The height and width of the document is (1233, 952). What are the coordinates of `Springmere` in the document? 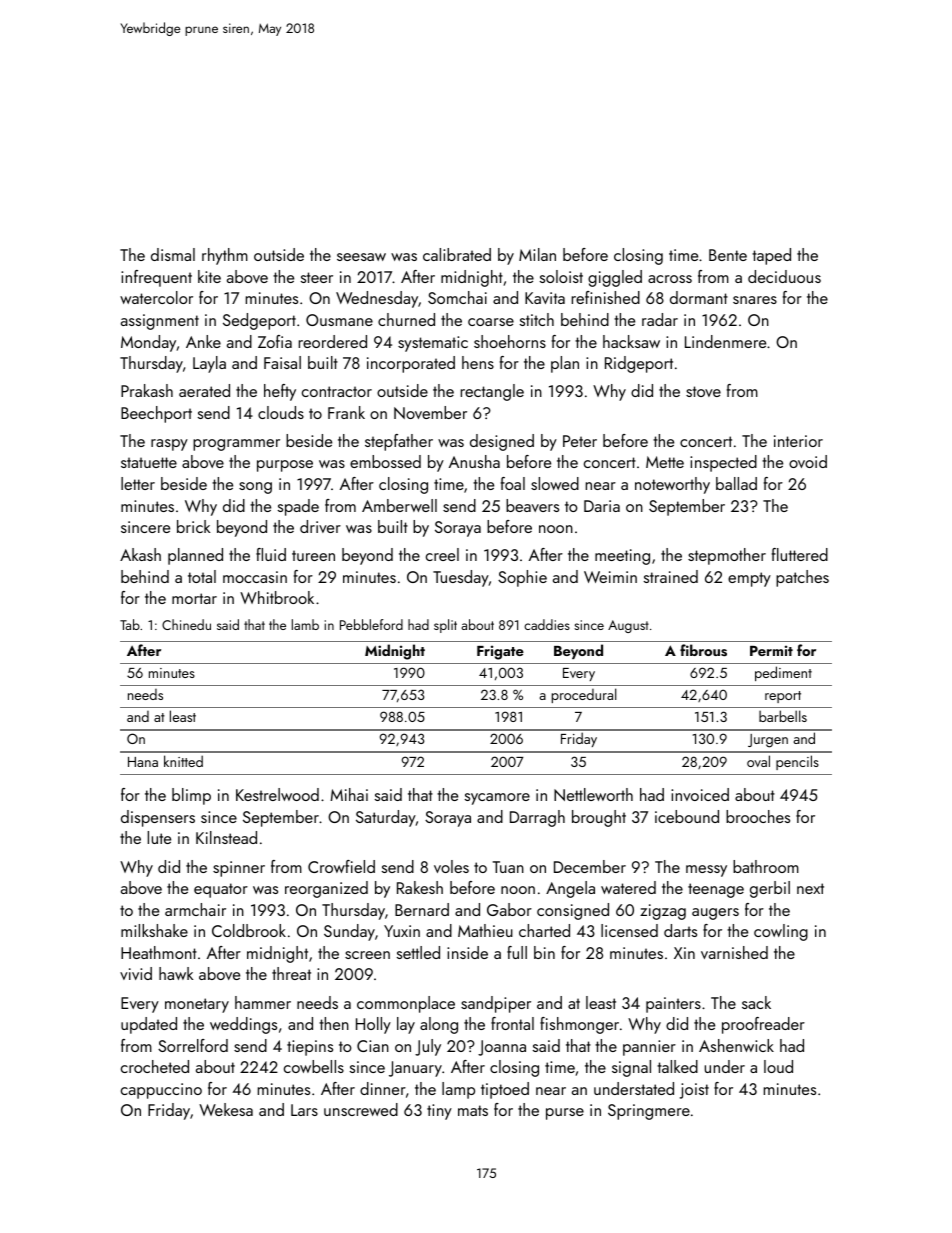 It's located at (649, 1112).
